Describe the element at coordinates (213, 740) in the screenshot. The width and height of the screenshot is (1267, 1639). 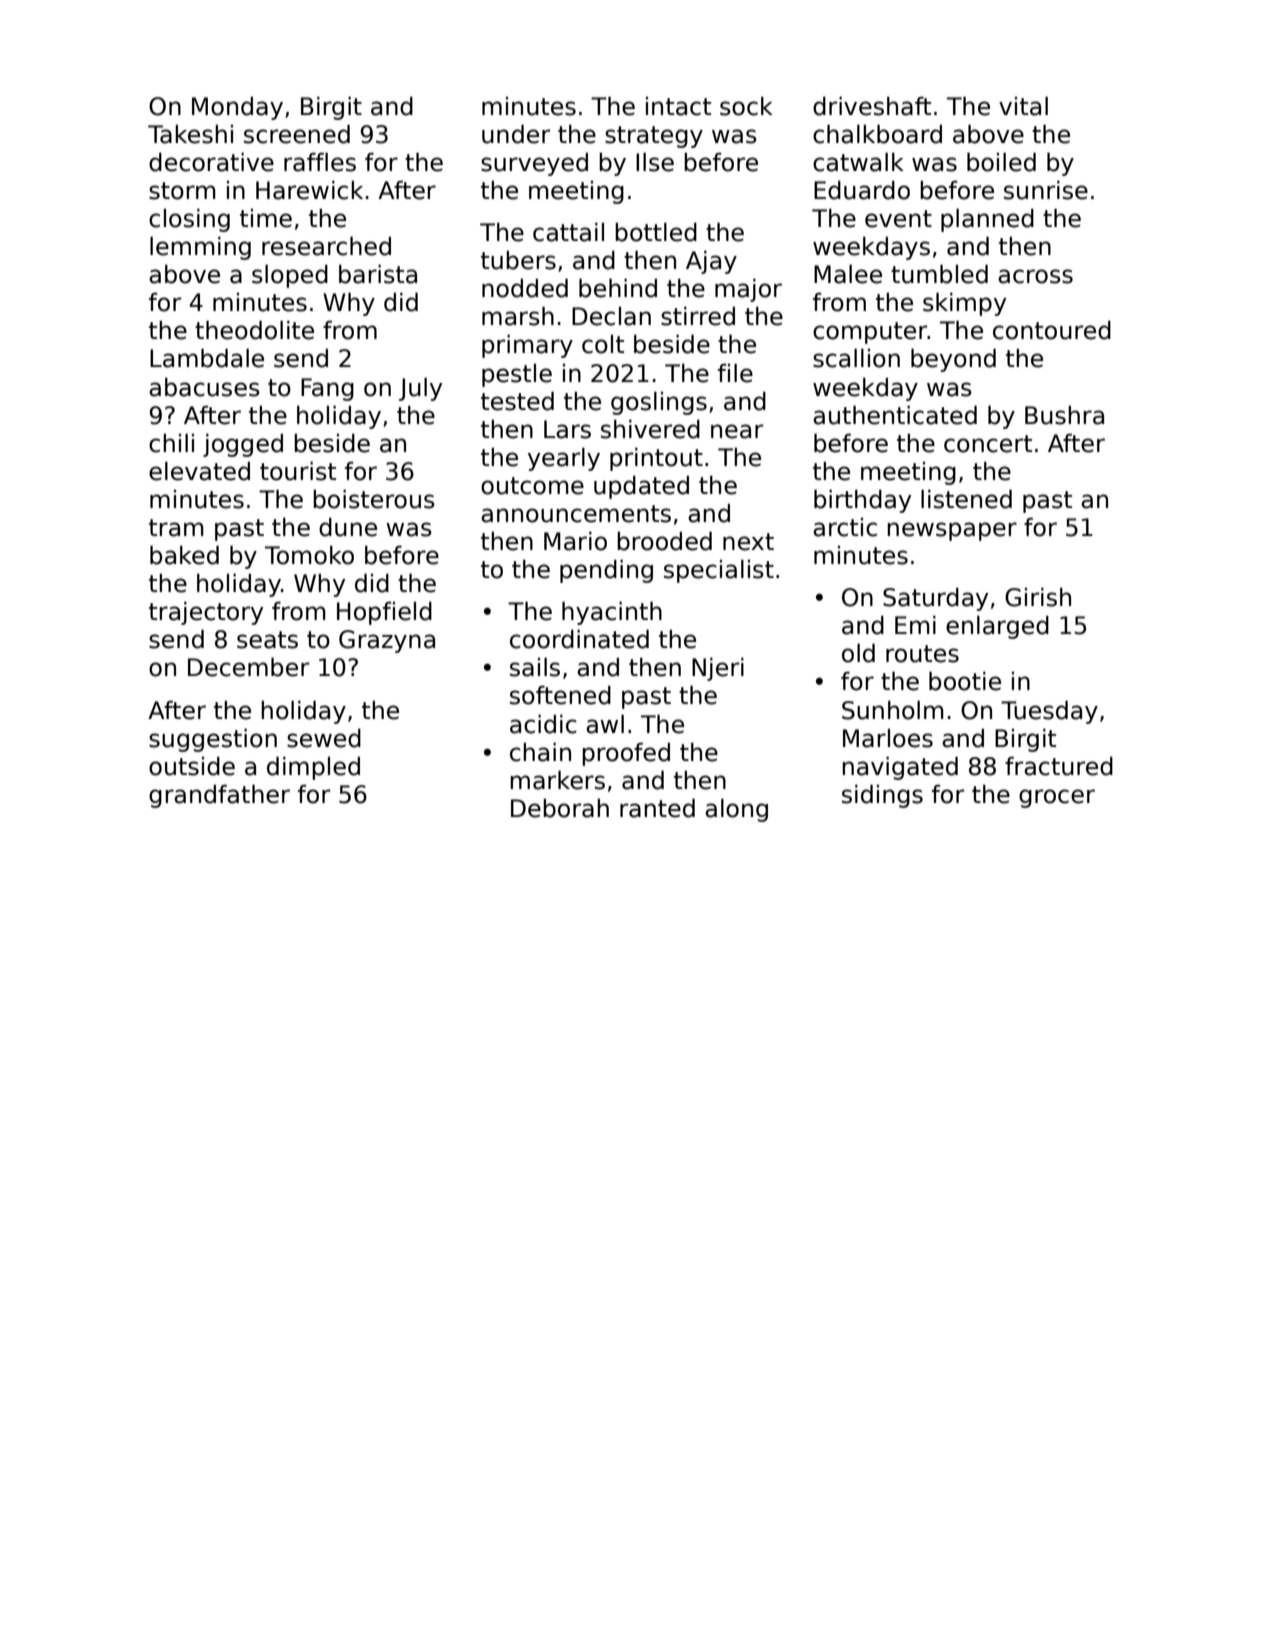
I see `suggestion` at that location.
